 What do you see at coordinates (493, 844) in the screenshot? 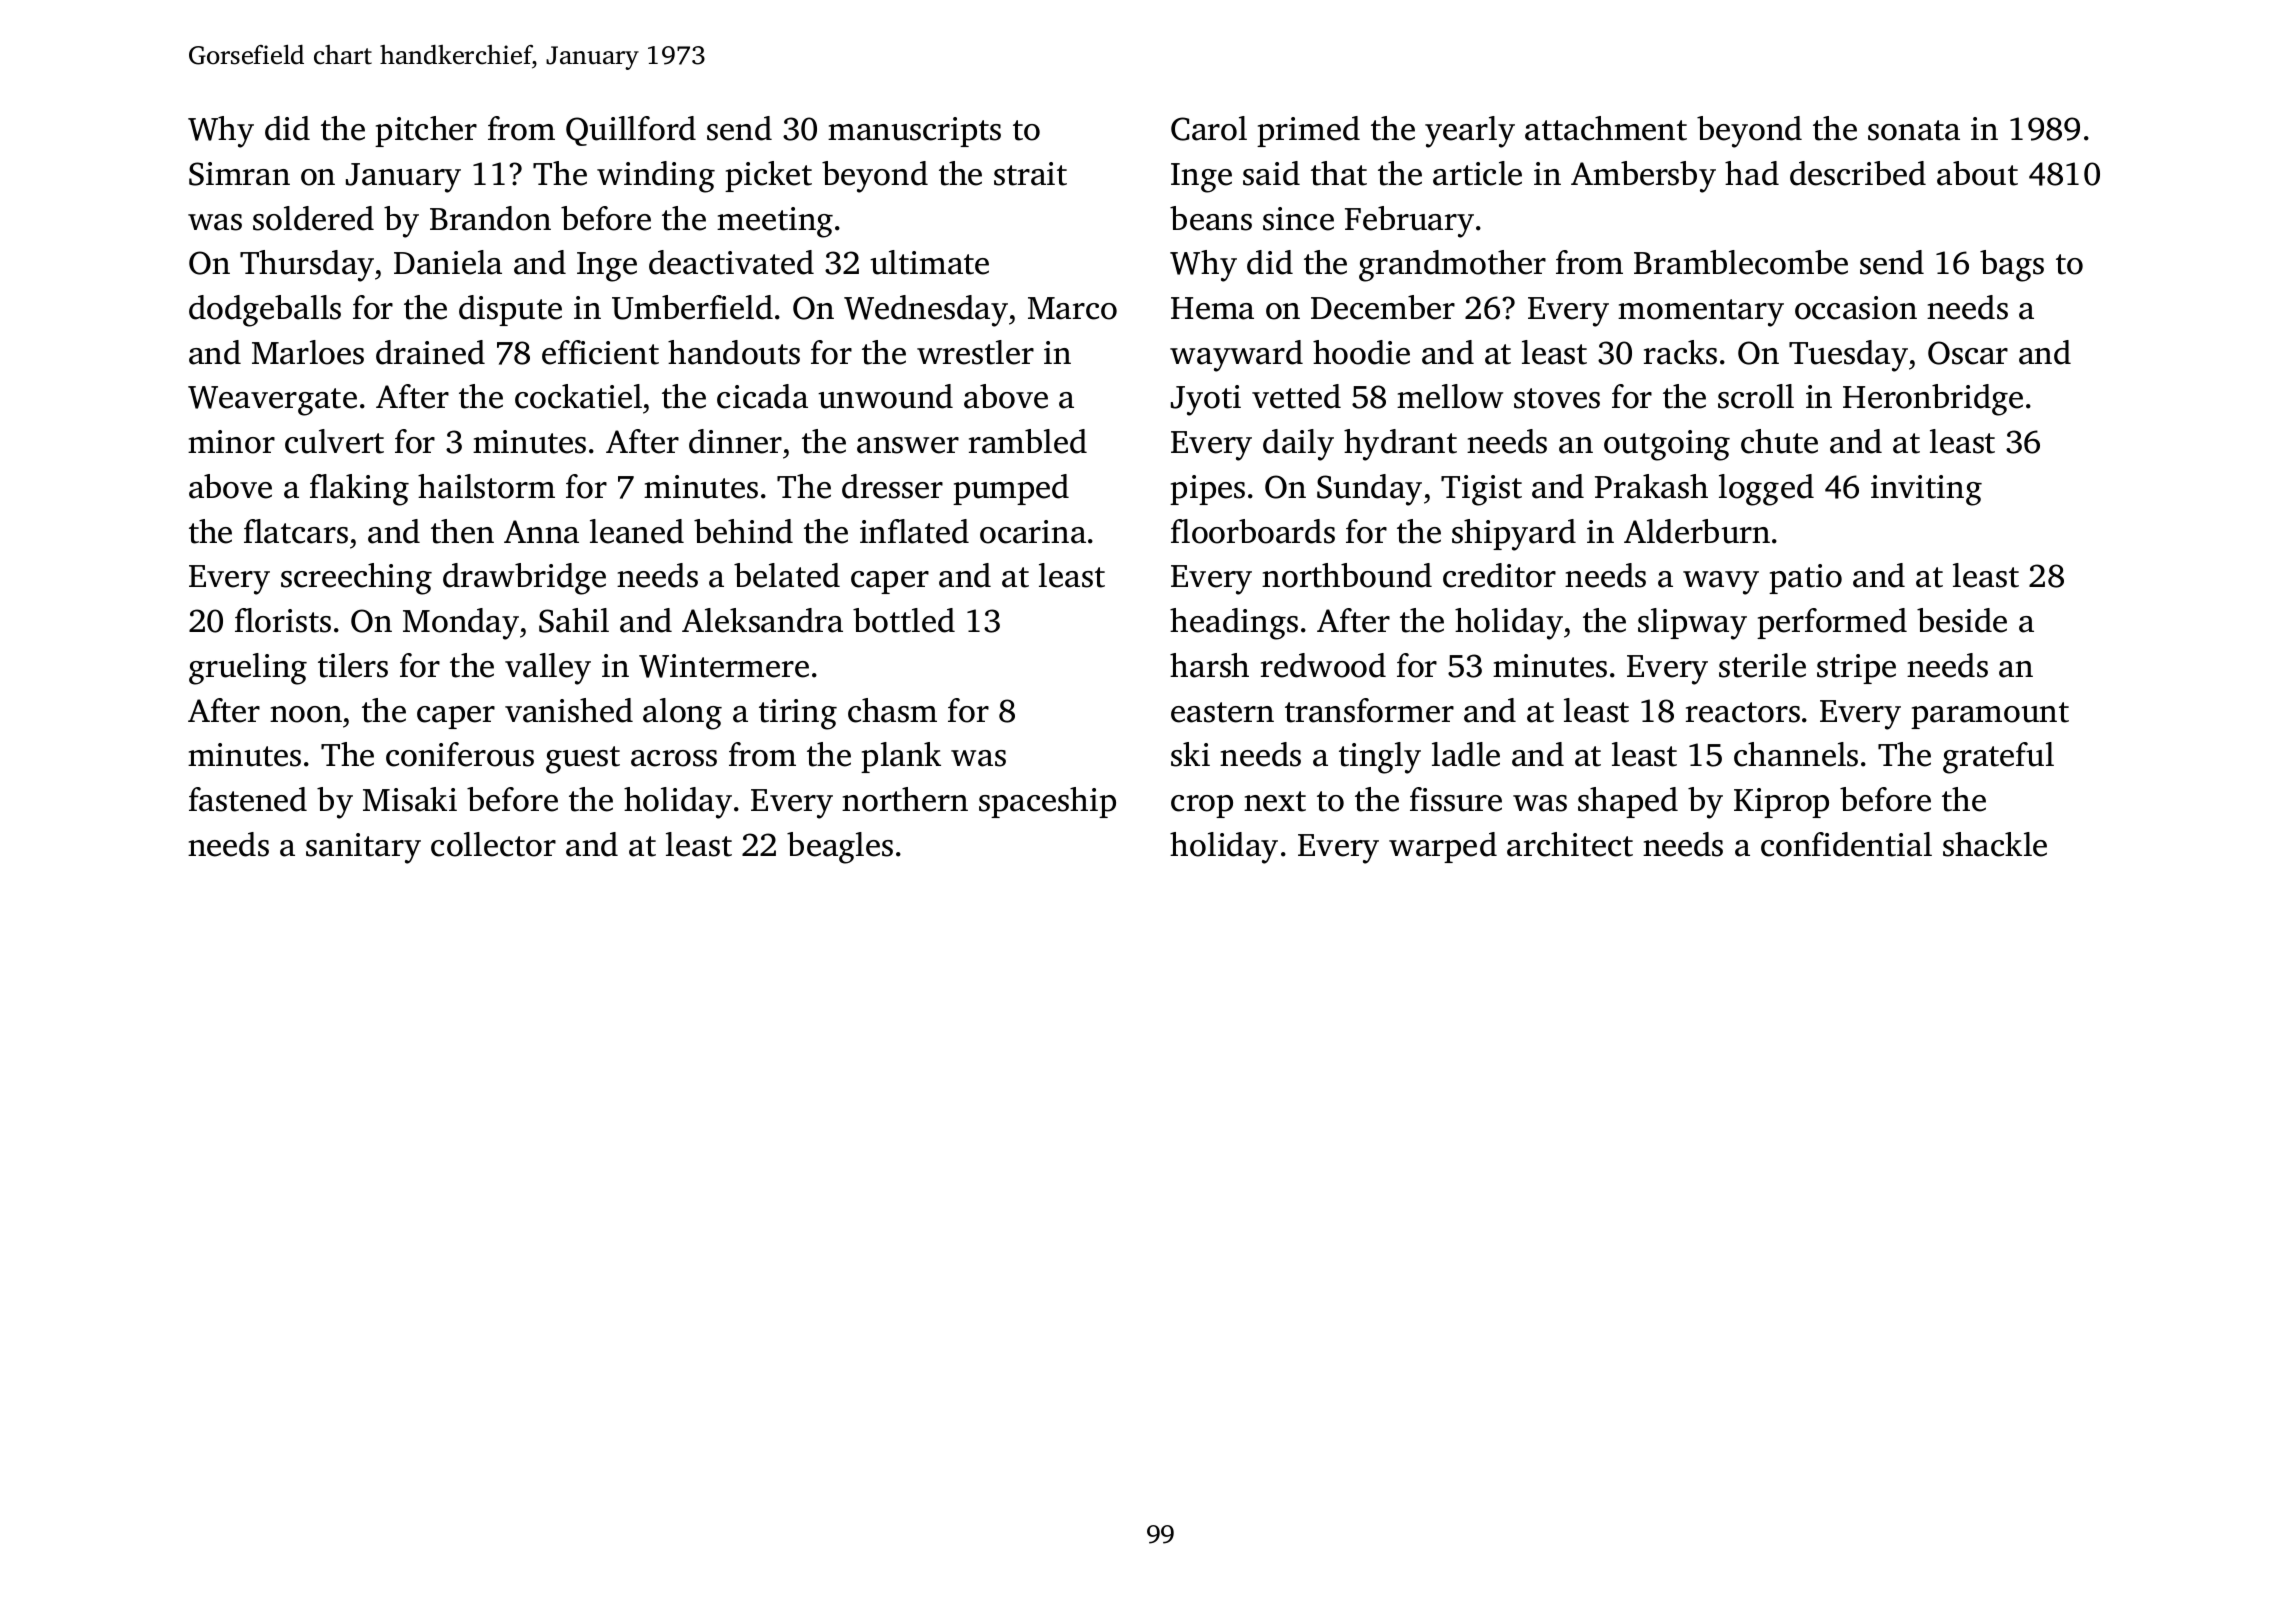
I see `collector` at bounding box center [493, 844].
